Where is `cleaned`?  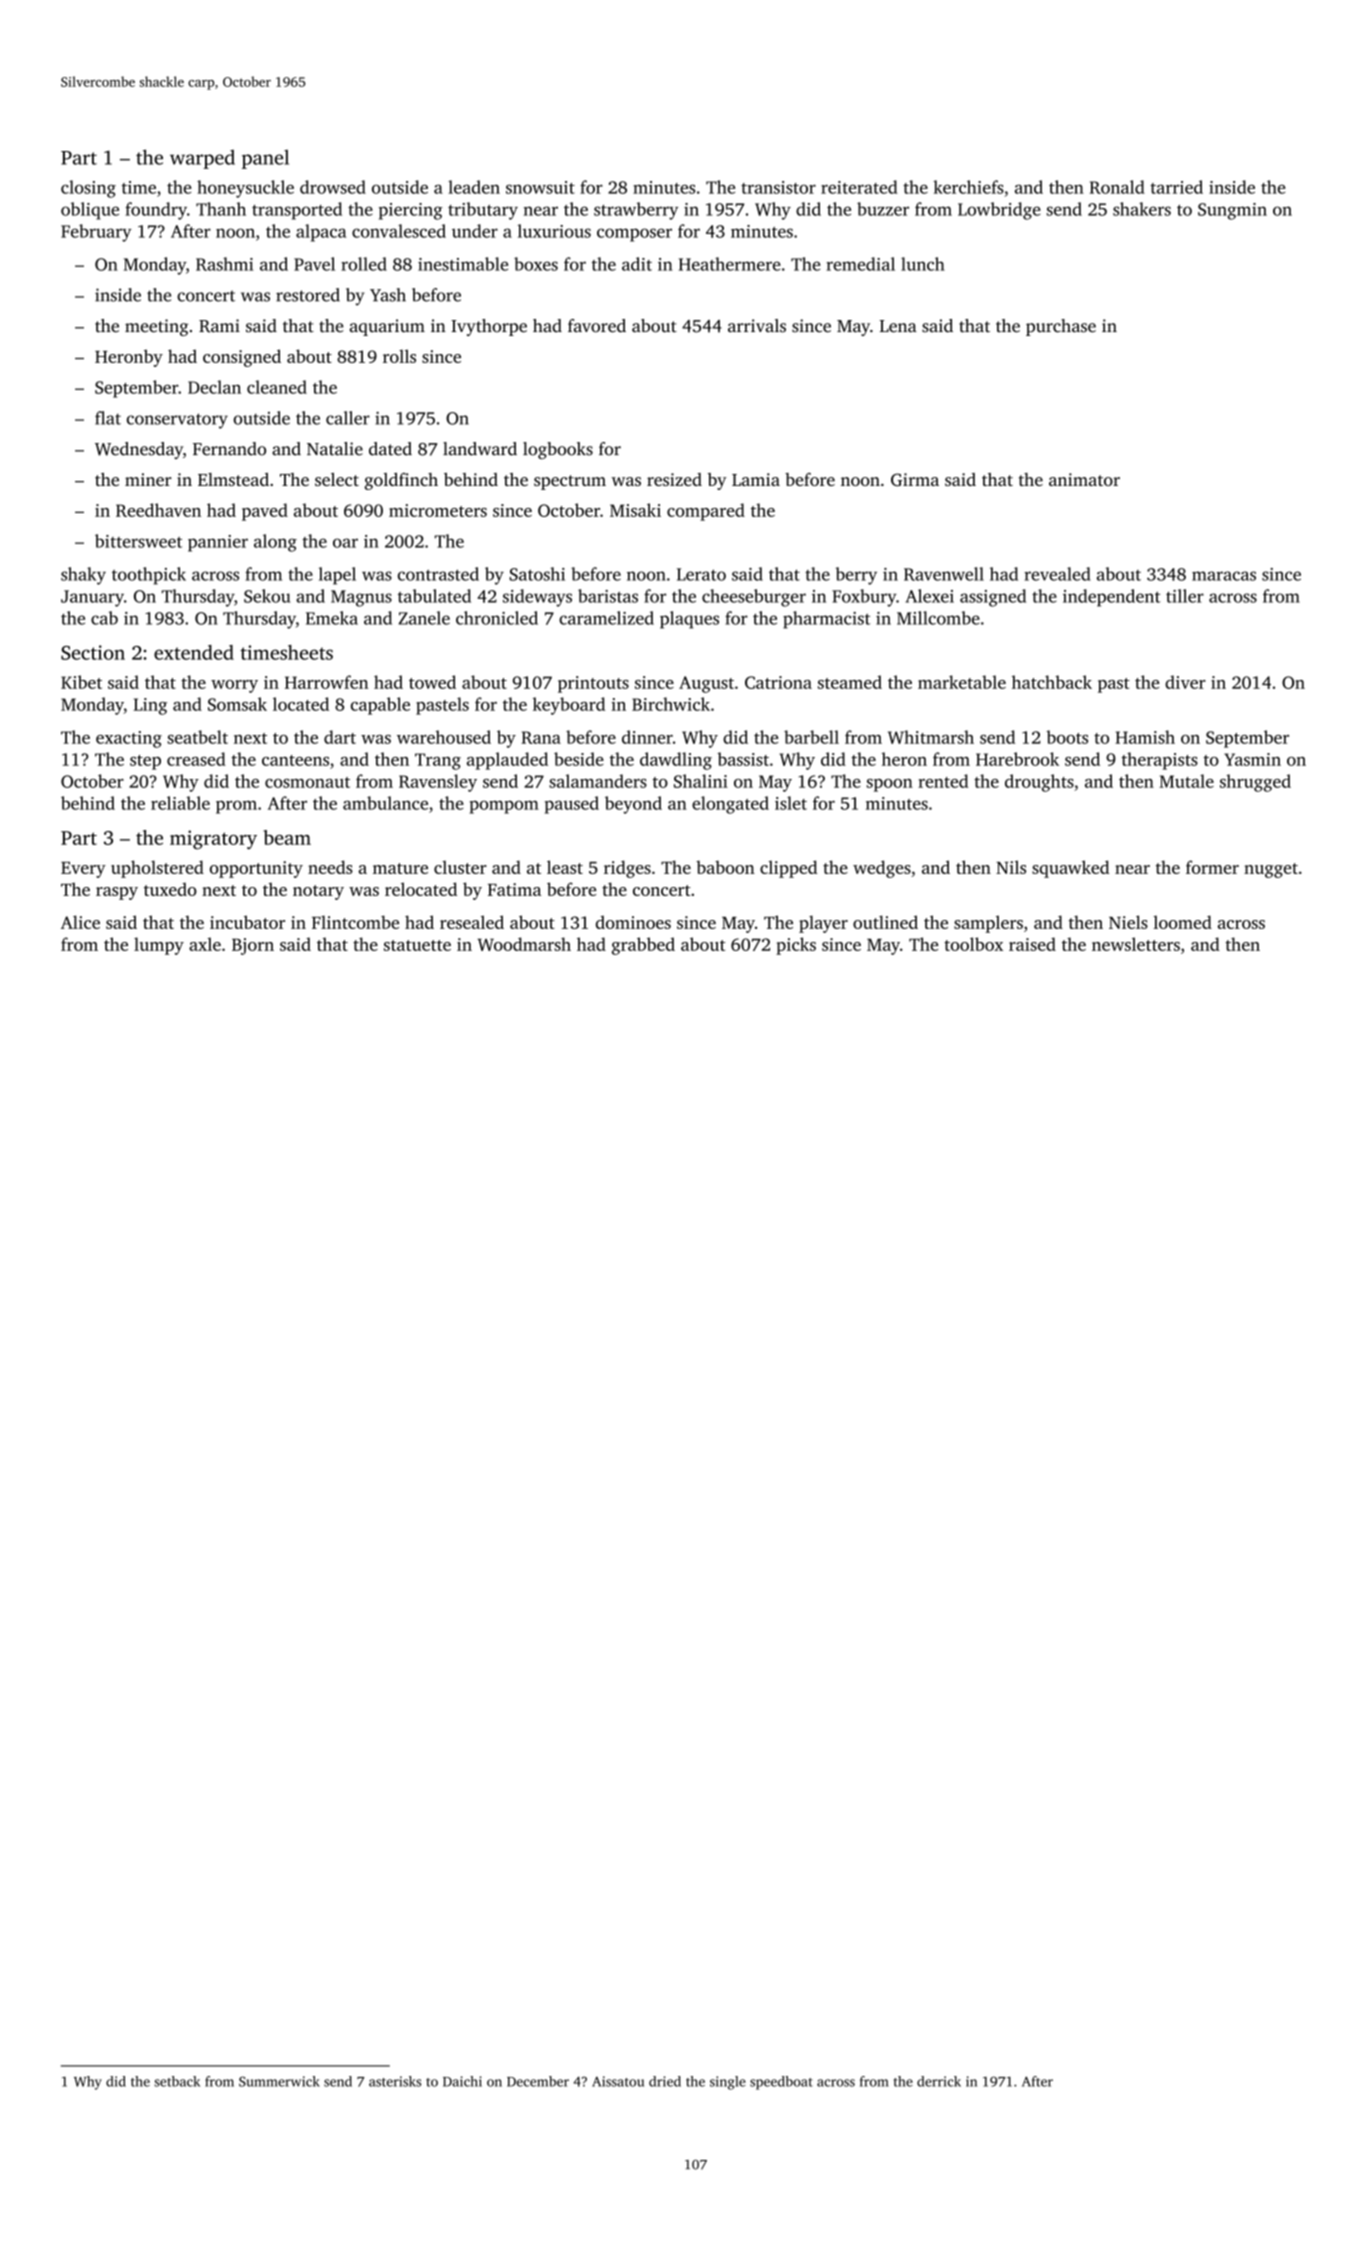
cleaned is located at coordinates (277, 387).
